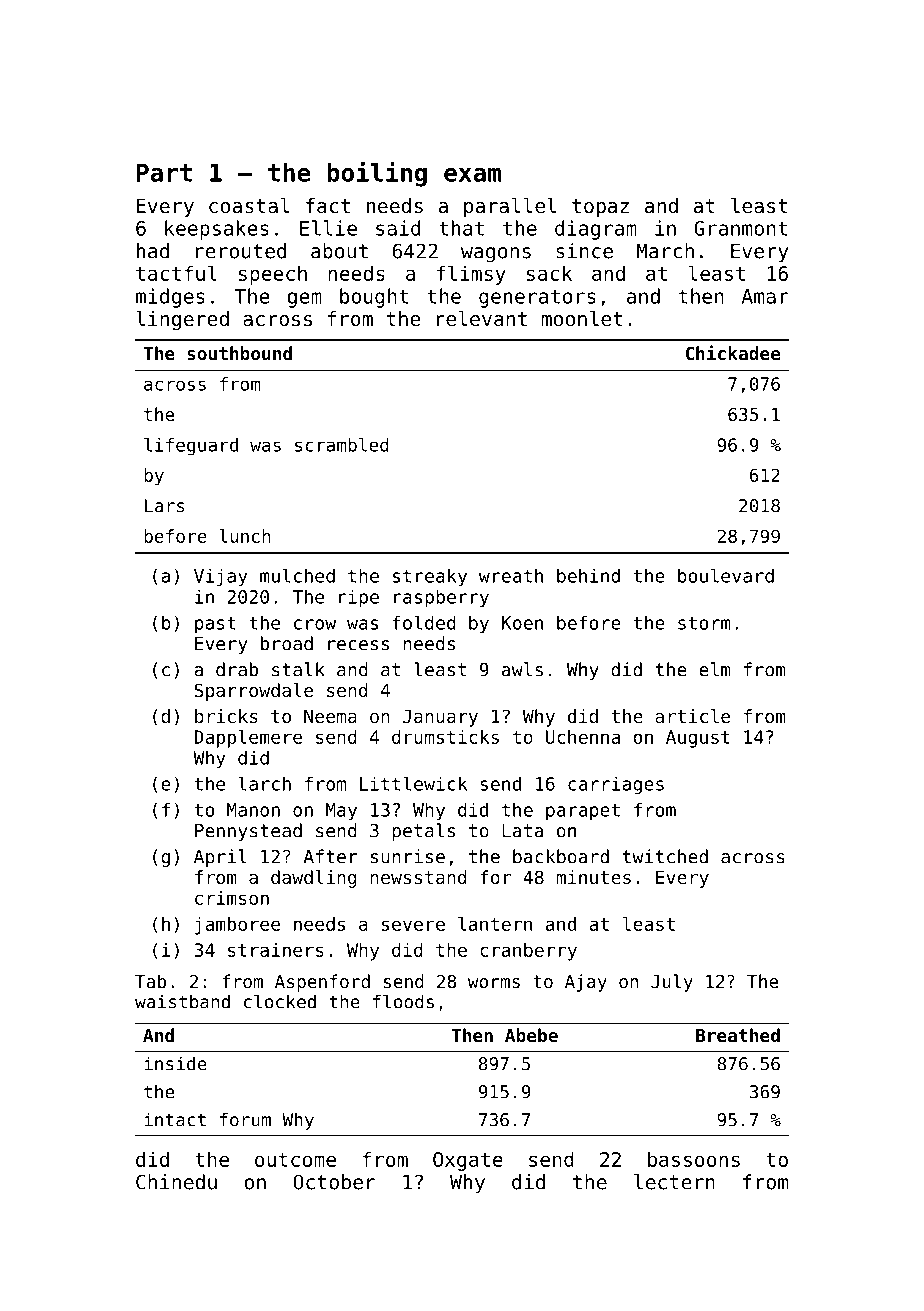  Describe the element at coordinates (522, 831) in the page. I see `Lata` at that location.
